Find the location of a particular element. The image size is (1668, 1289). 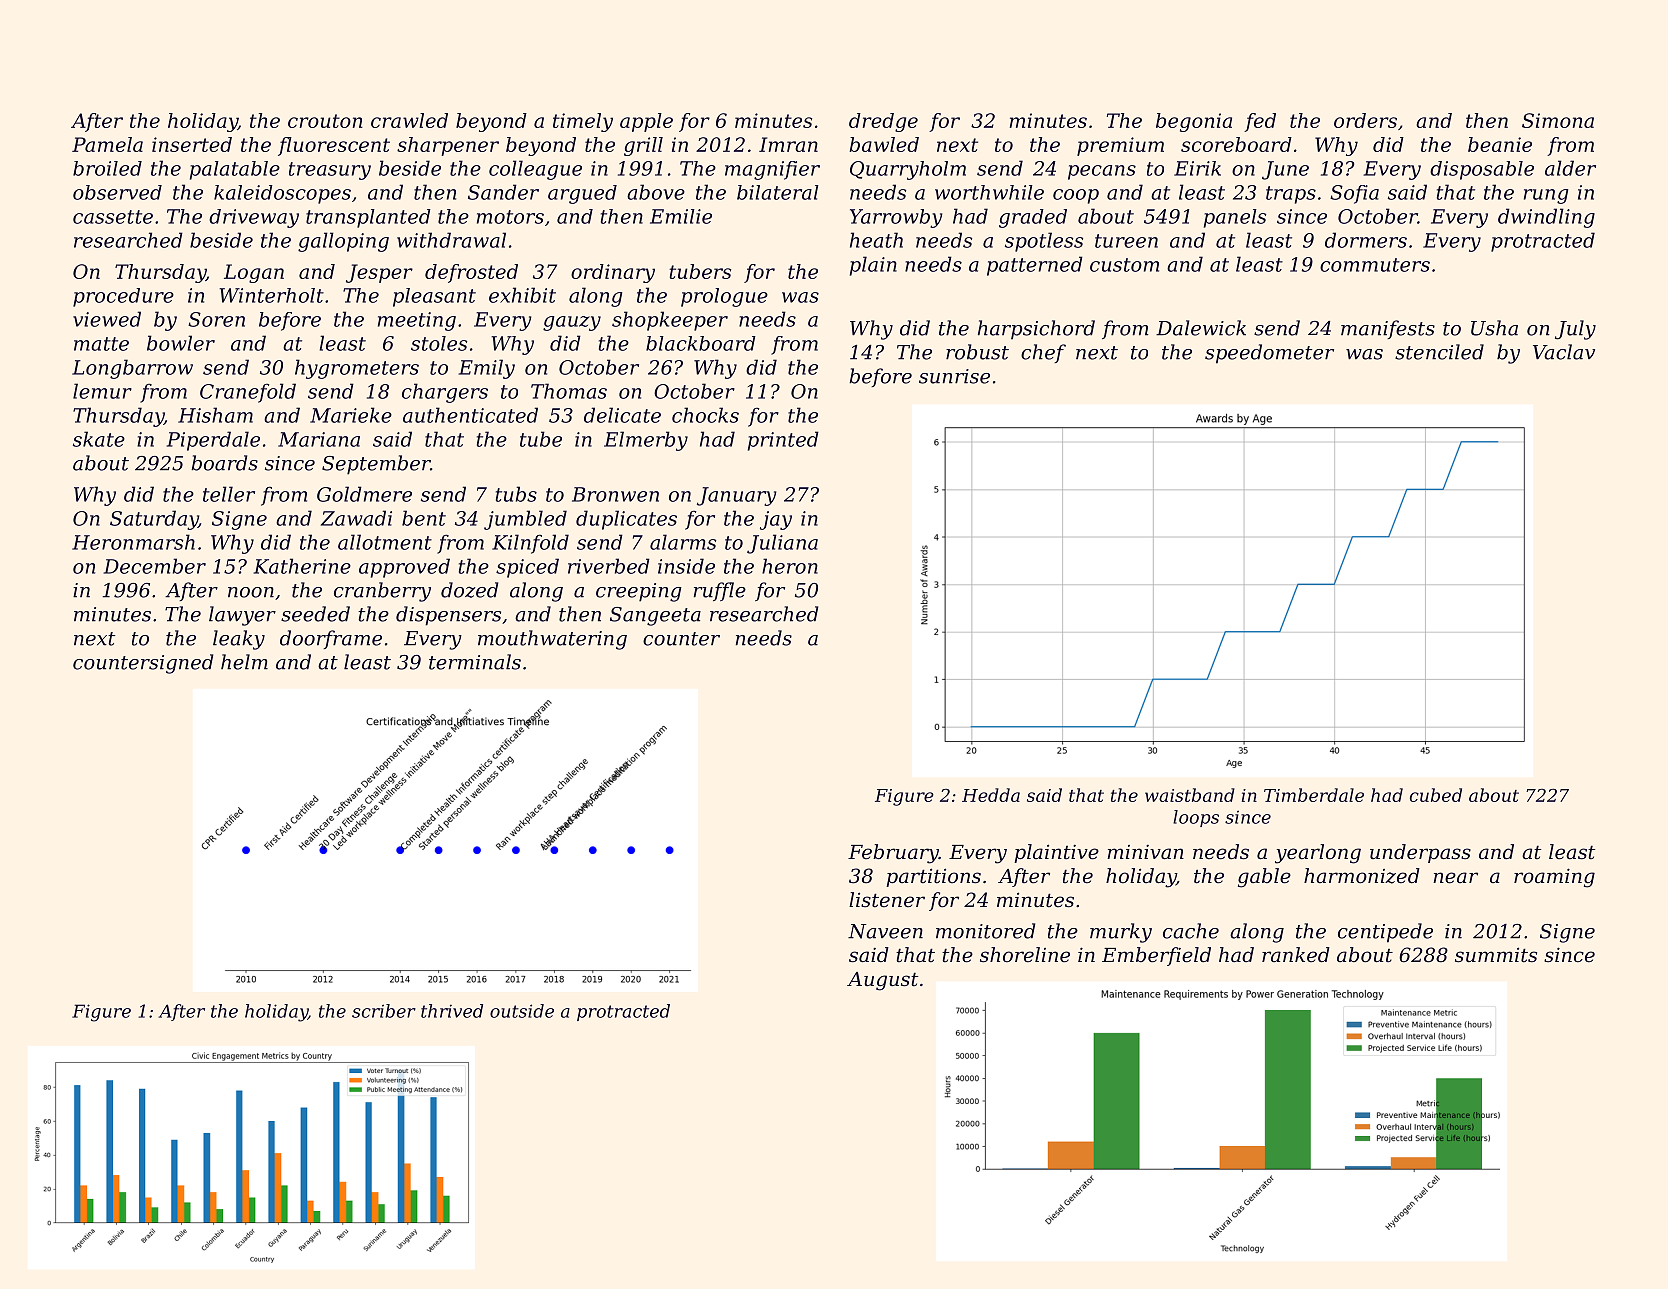

heath is located at coordinates (876, 240).
